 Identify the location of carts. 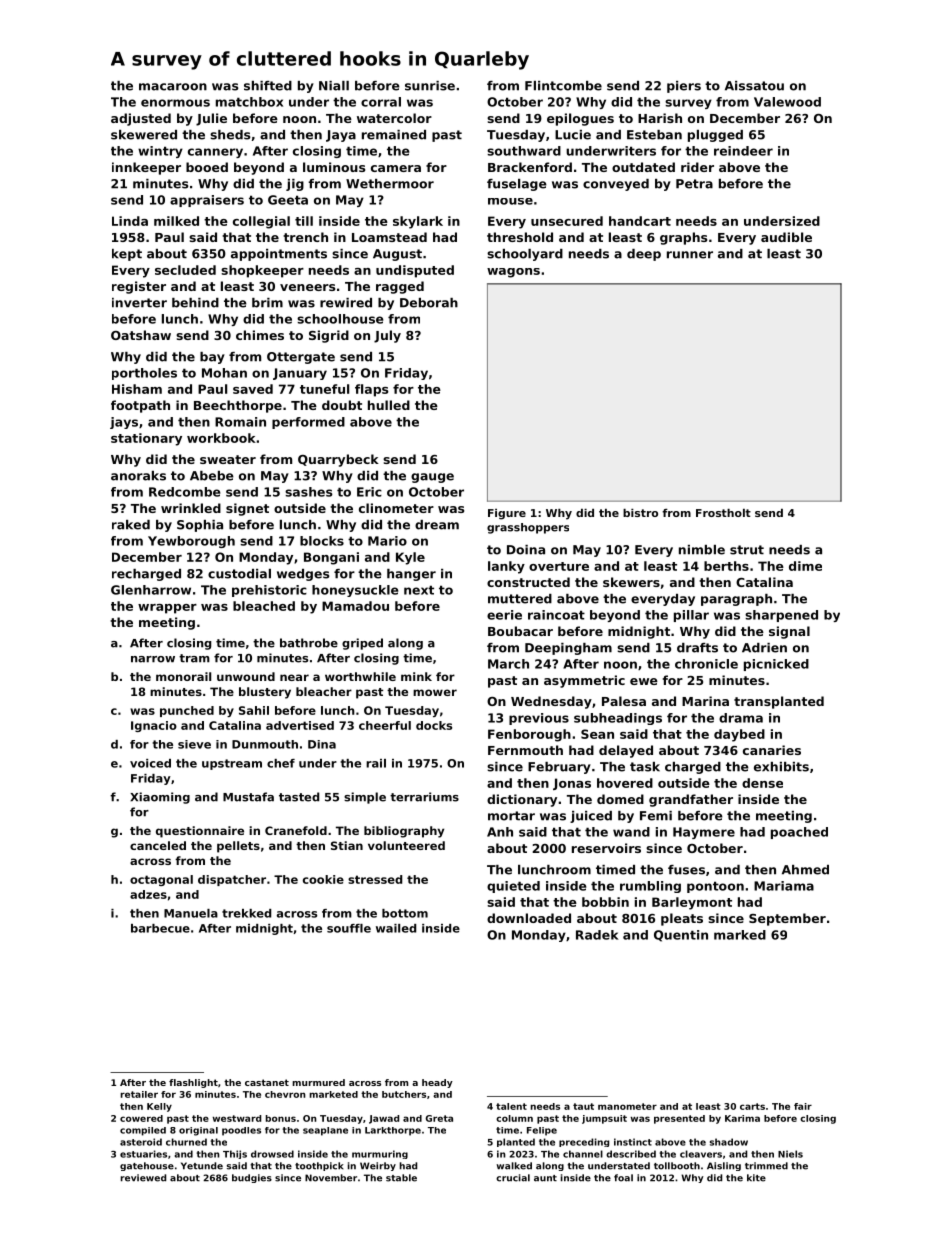
(752, 1106).
